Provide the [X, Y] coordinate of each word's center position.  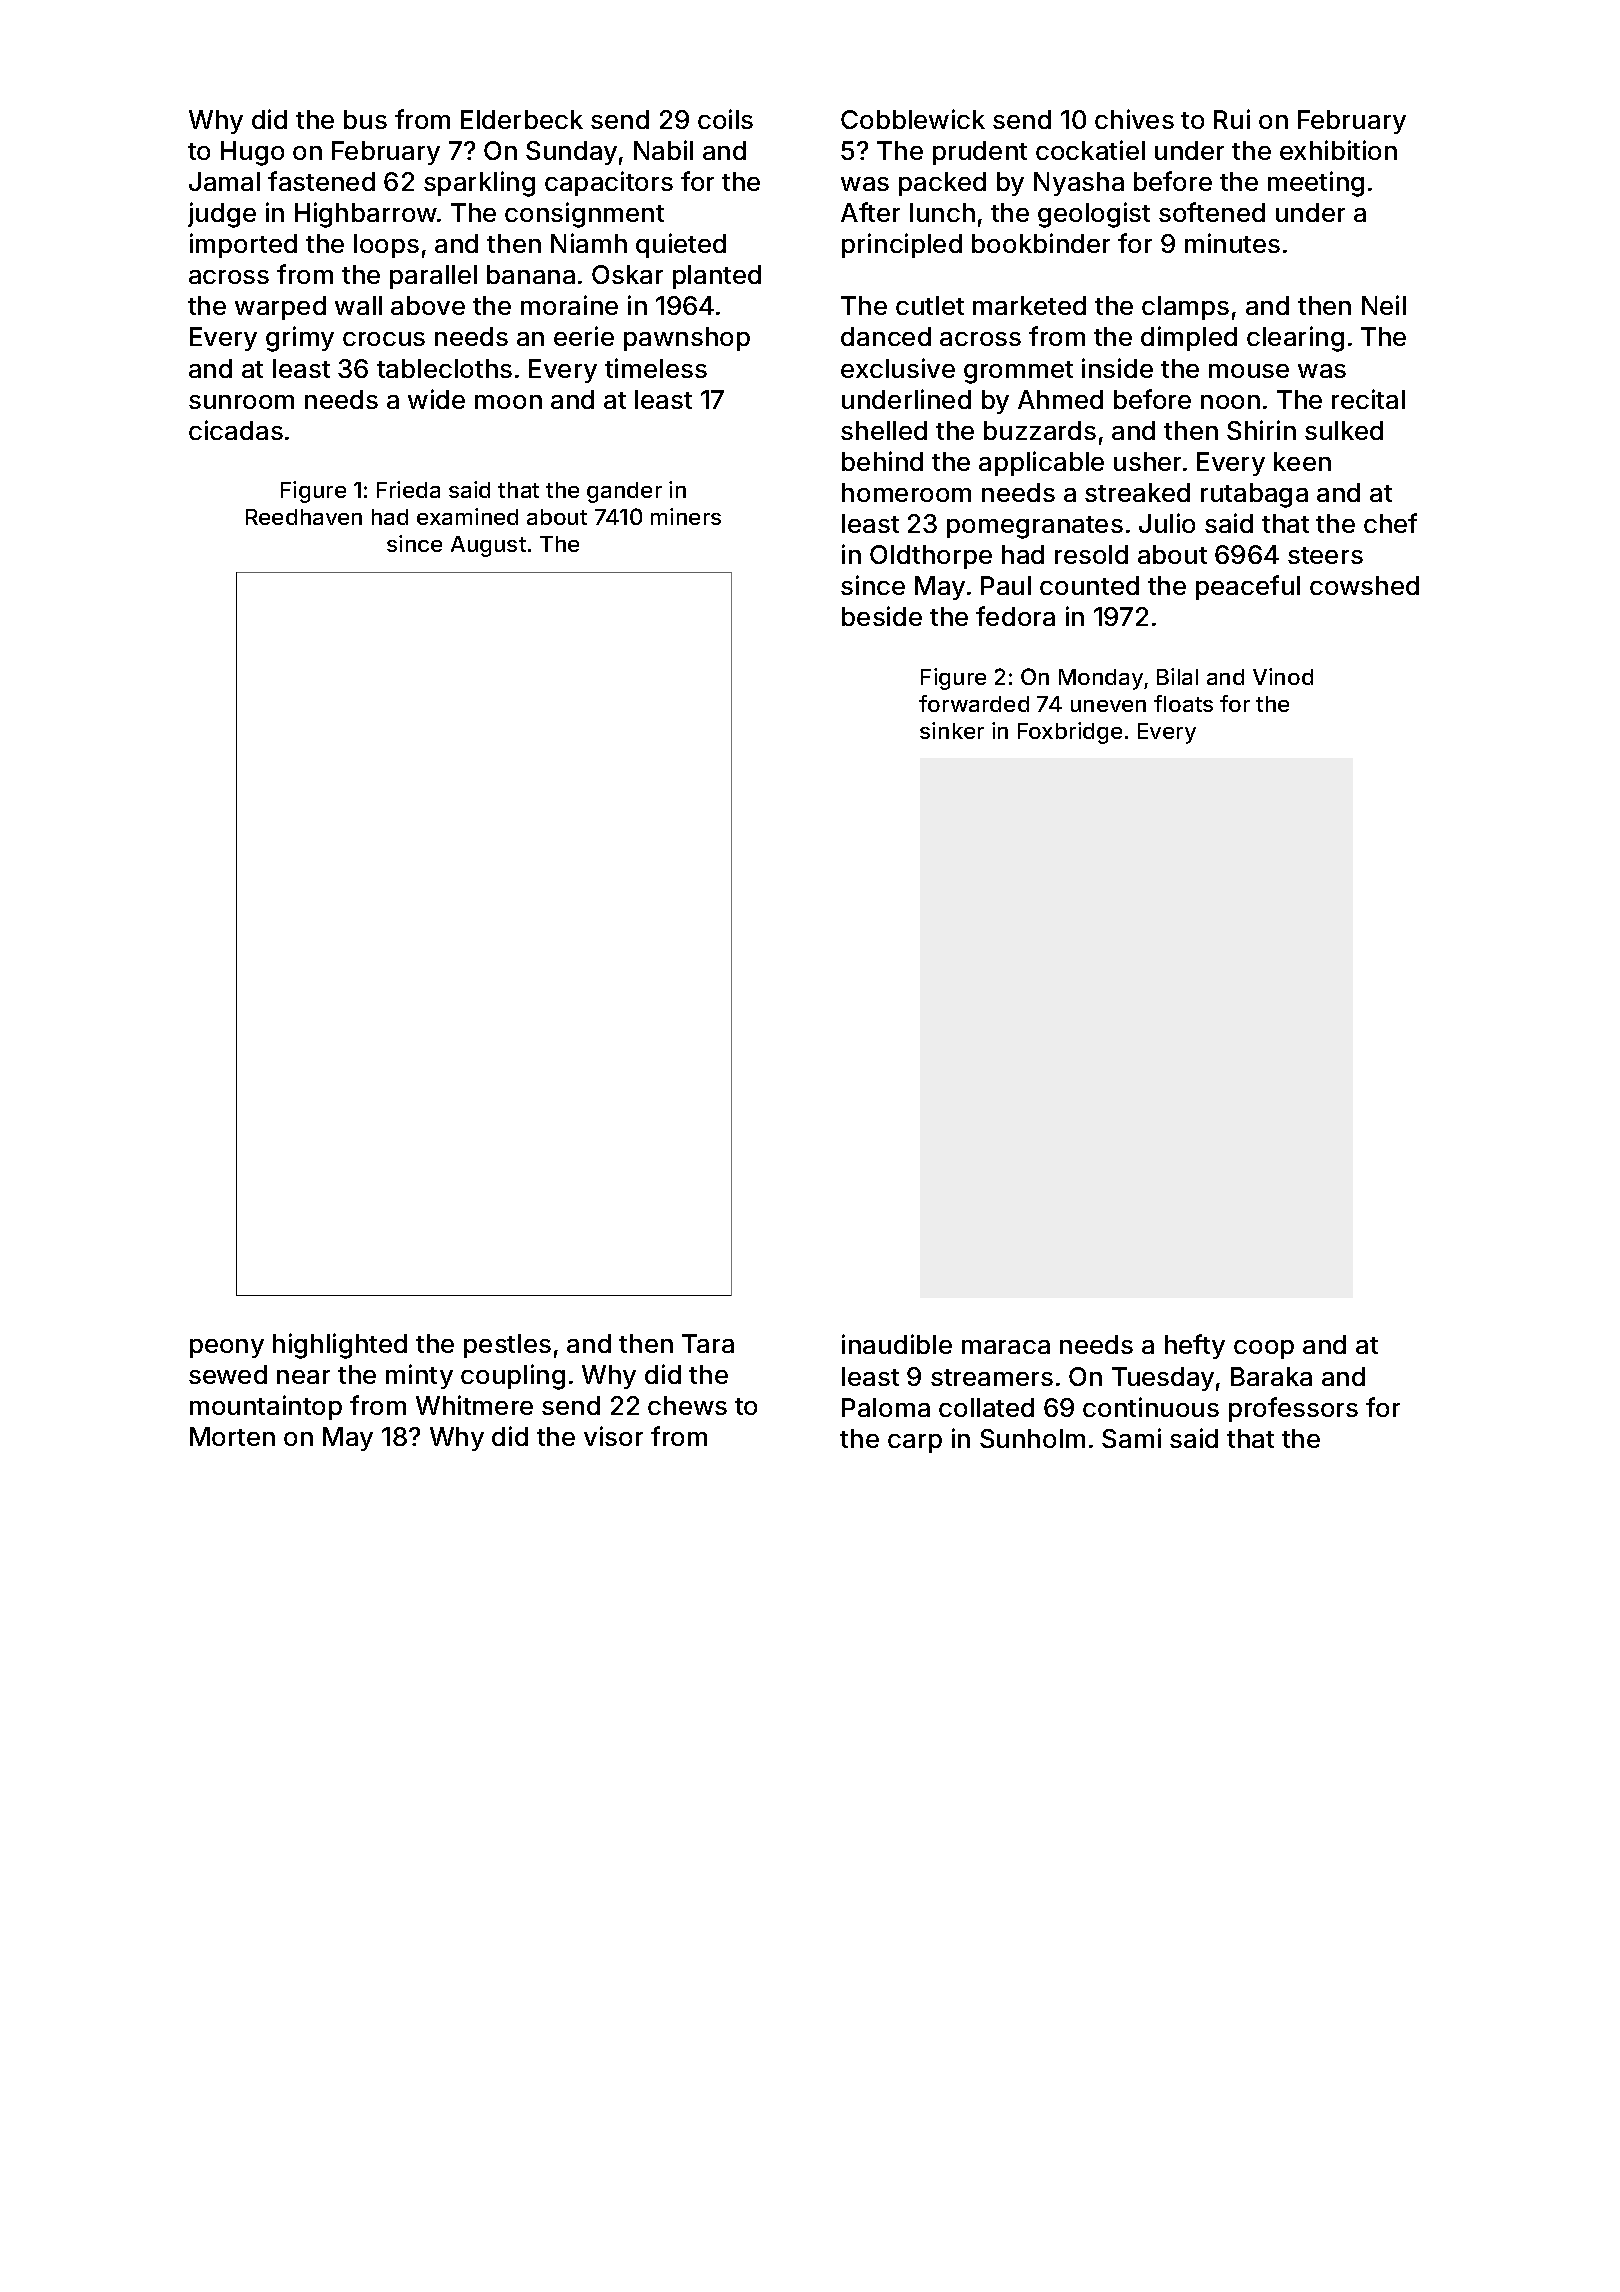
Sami [1131, 1438]
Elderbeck [522, 119]
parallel [433, 277]
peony [227, 1348]
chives [1134, 119]
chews [687, 1405]
